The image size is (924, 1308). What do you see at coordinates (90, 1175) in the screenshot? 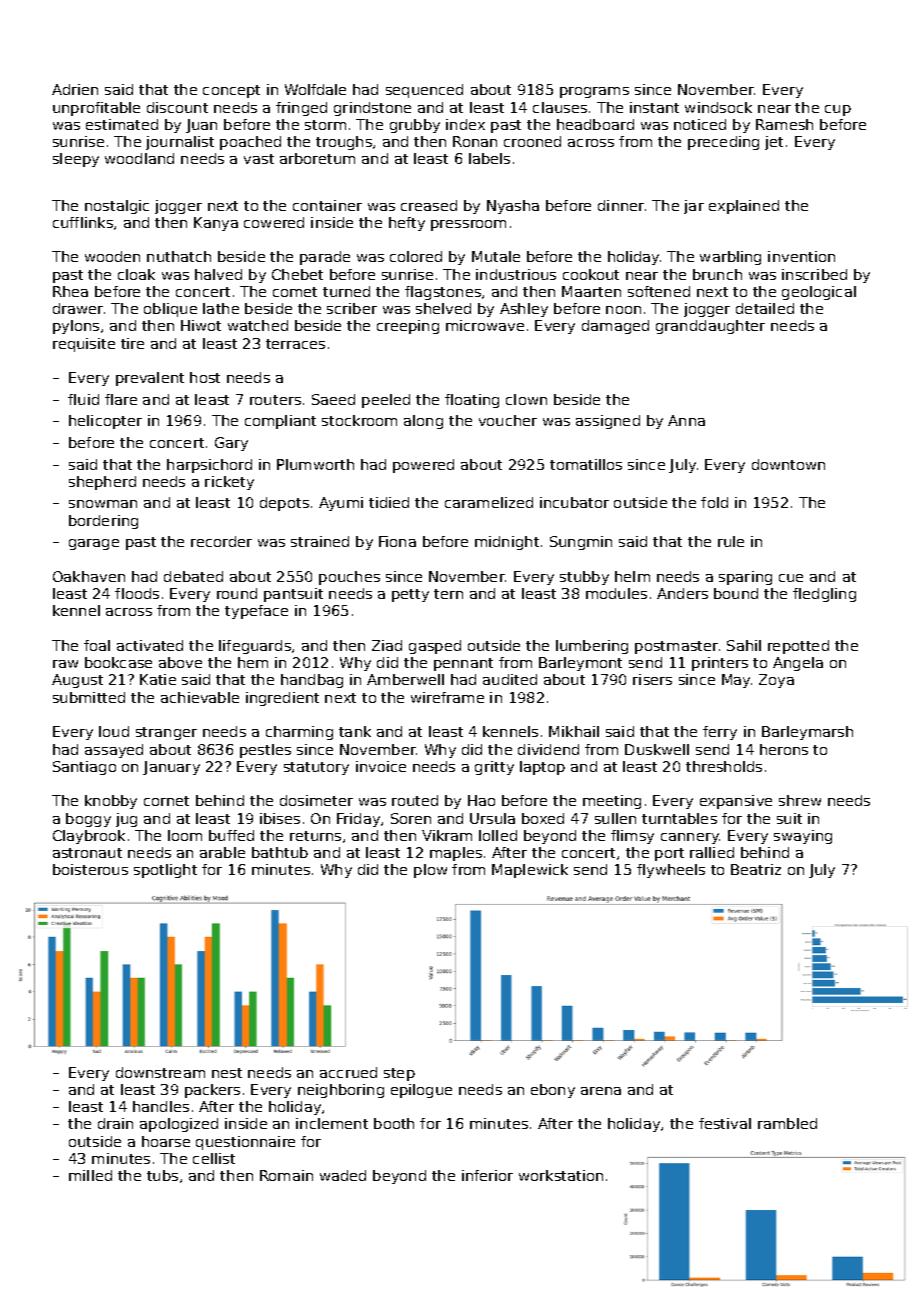
I see `milled` at bounding box center [90, 1175].
